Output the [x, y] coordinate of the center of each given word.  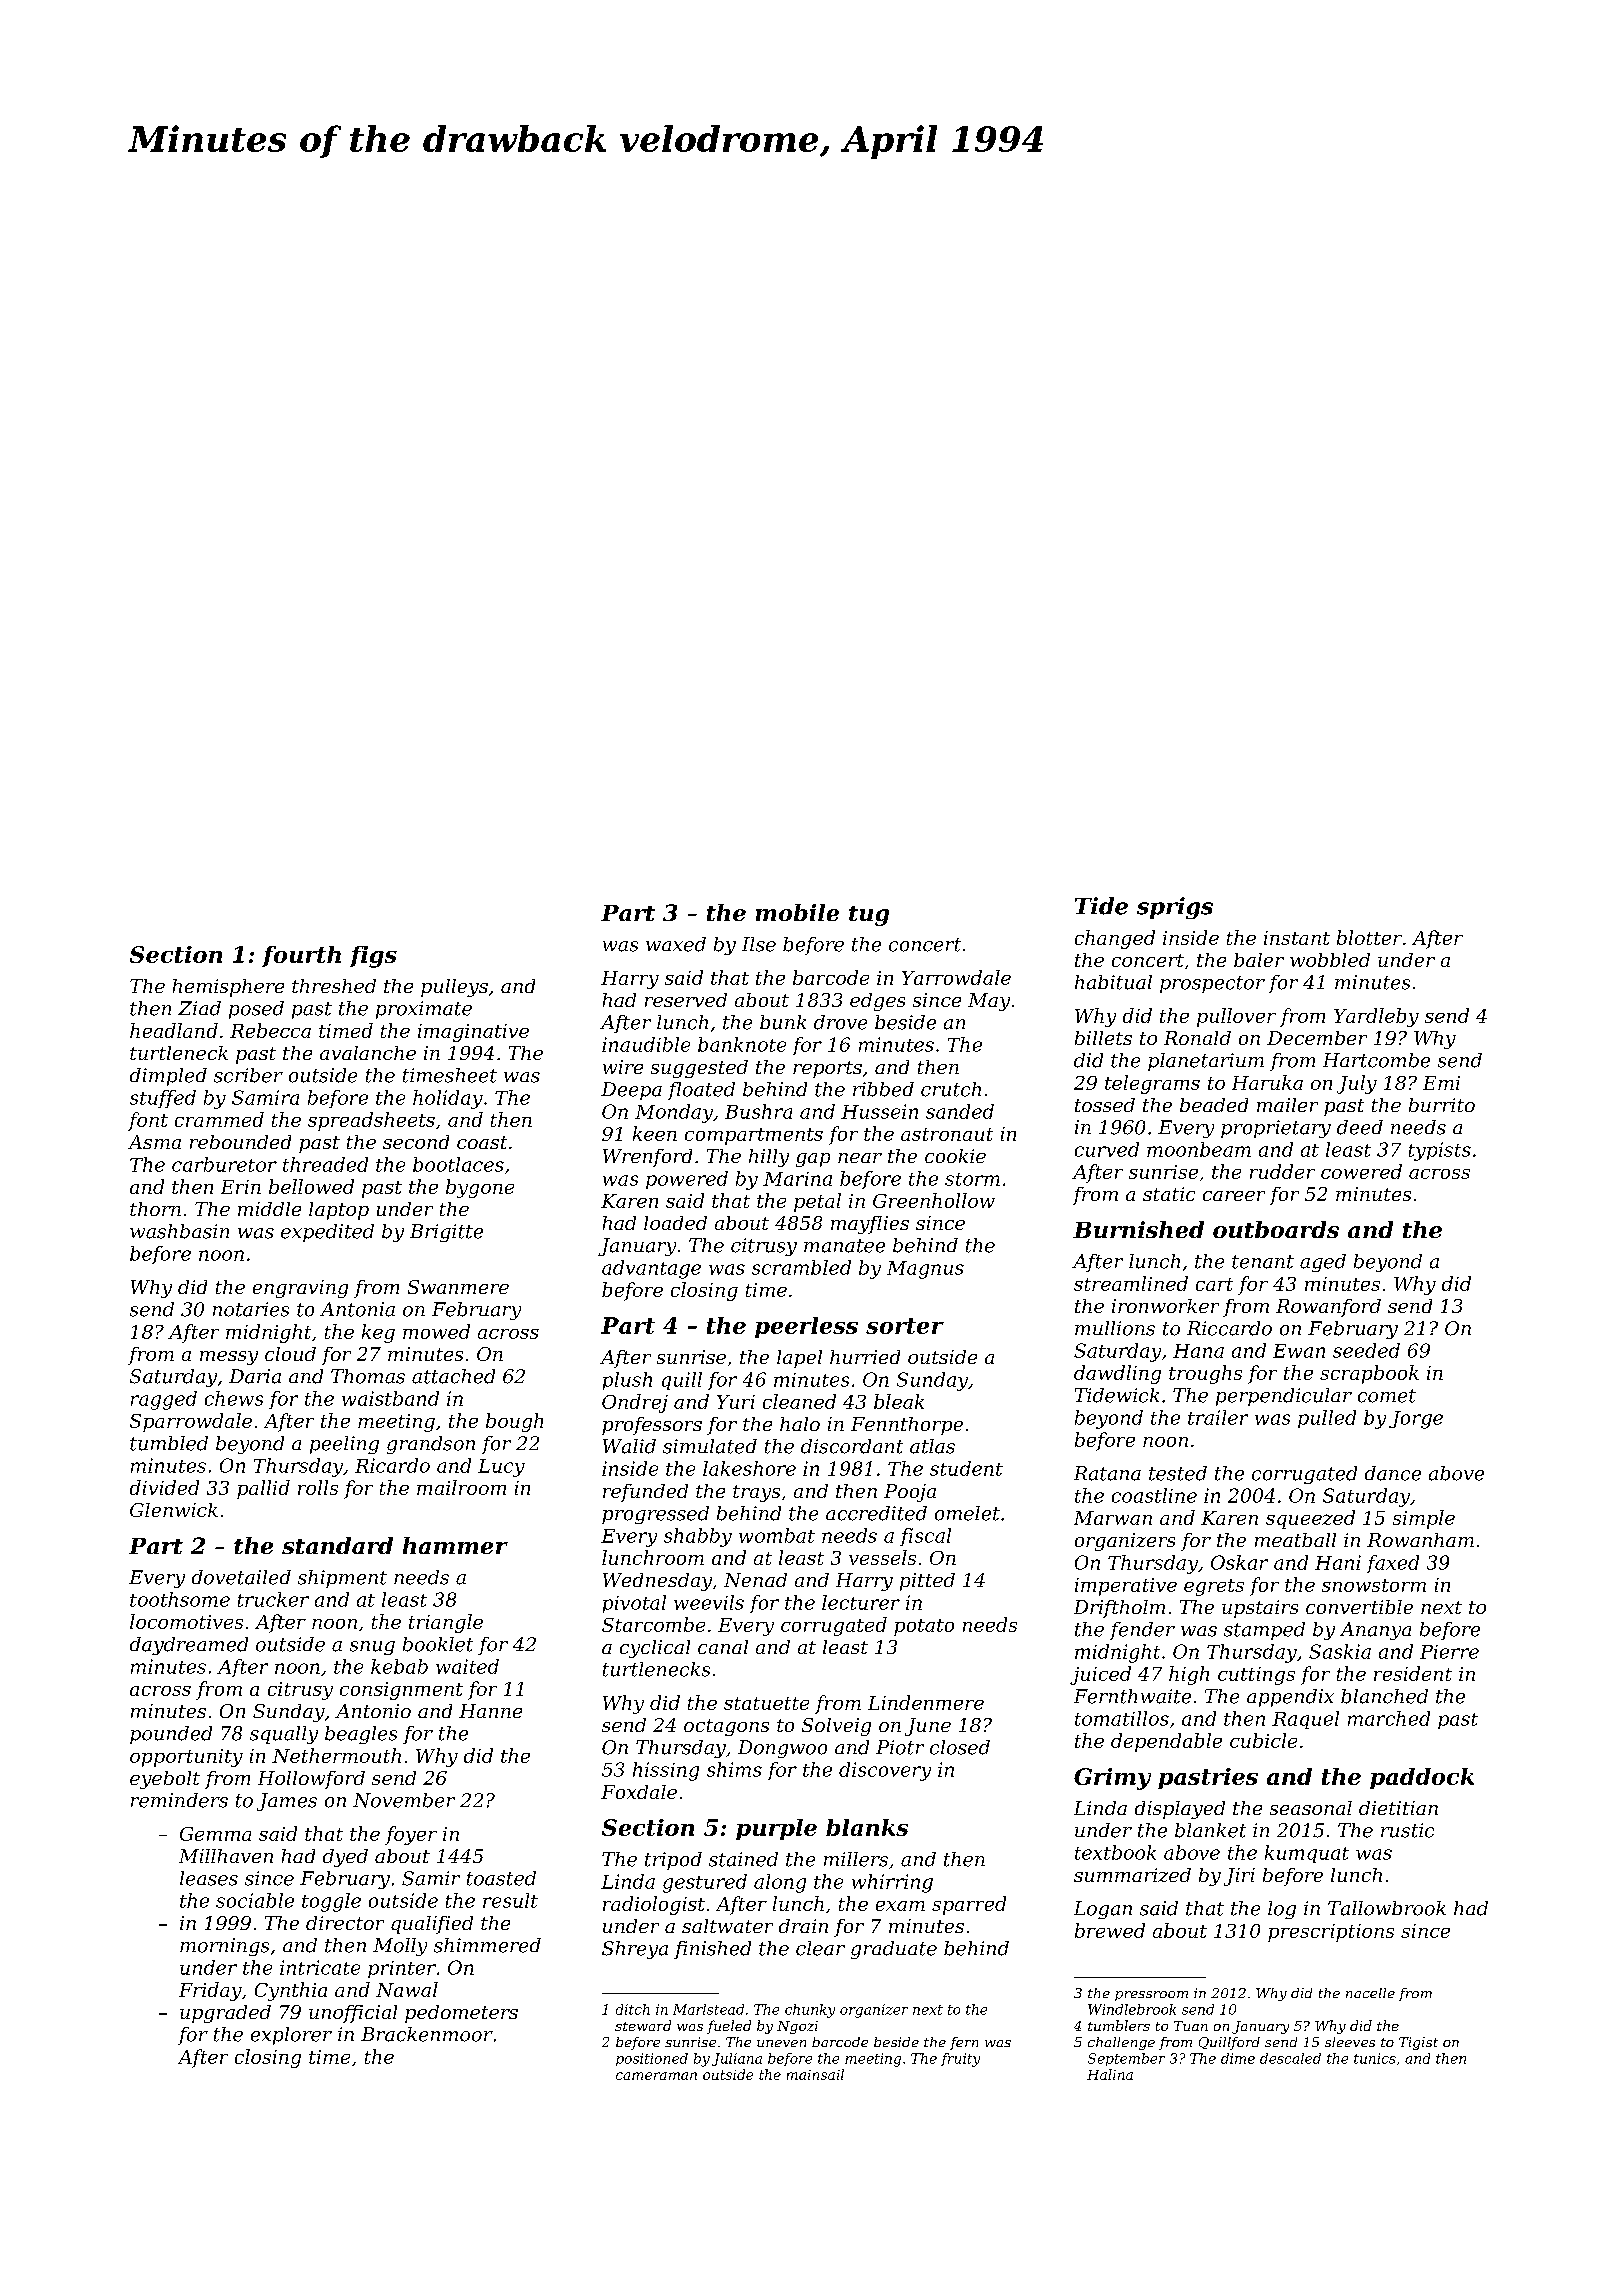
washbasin [179, 1231]
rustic [1407, 1830]
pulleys [454, 988]
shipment [342, 1579]
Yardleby [1376, 1017]
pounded [171, 1735]
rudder [1282, 1171]
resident [1413, 1673]
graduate [894, 1950]
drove [840, 1022]
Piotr [900, 1747]
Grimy [1112, 1779]
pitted [927, 1582]
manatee [844, 1246]
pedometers [461, 2014]
